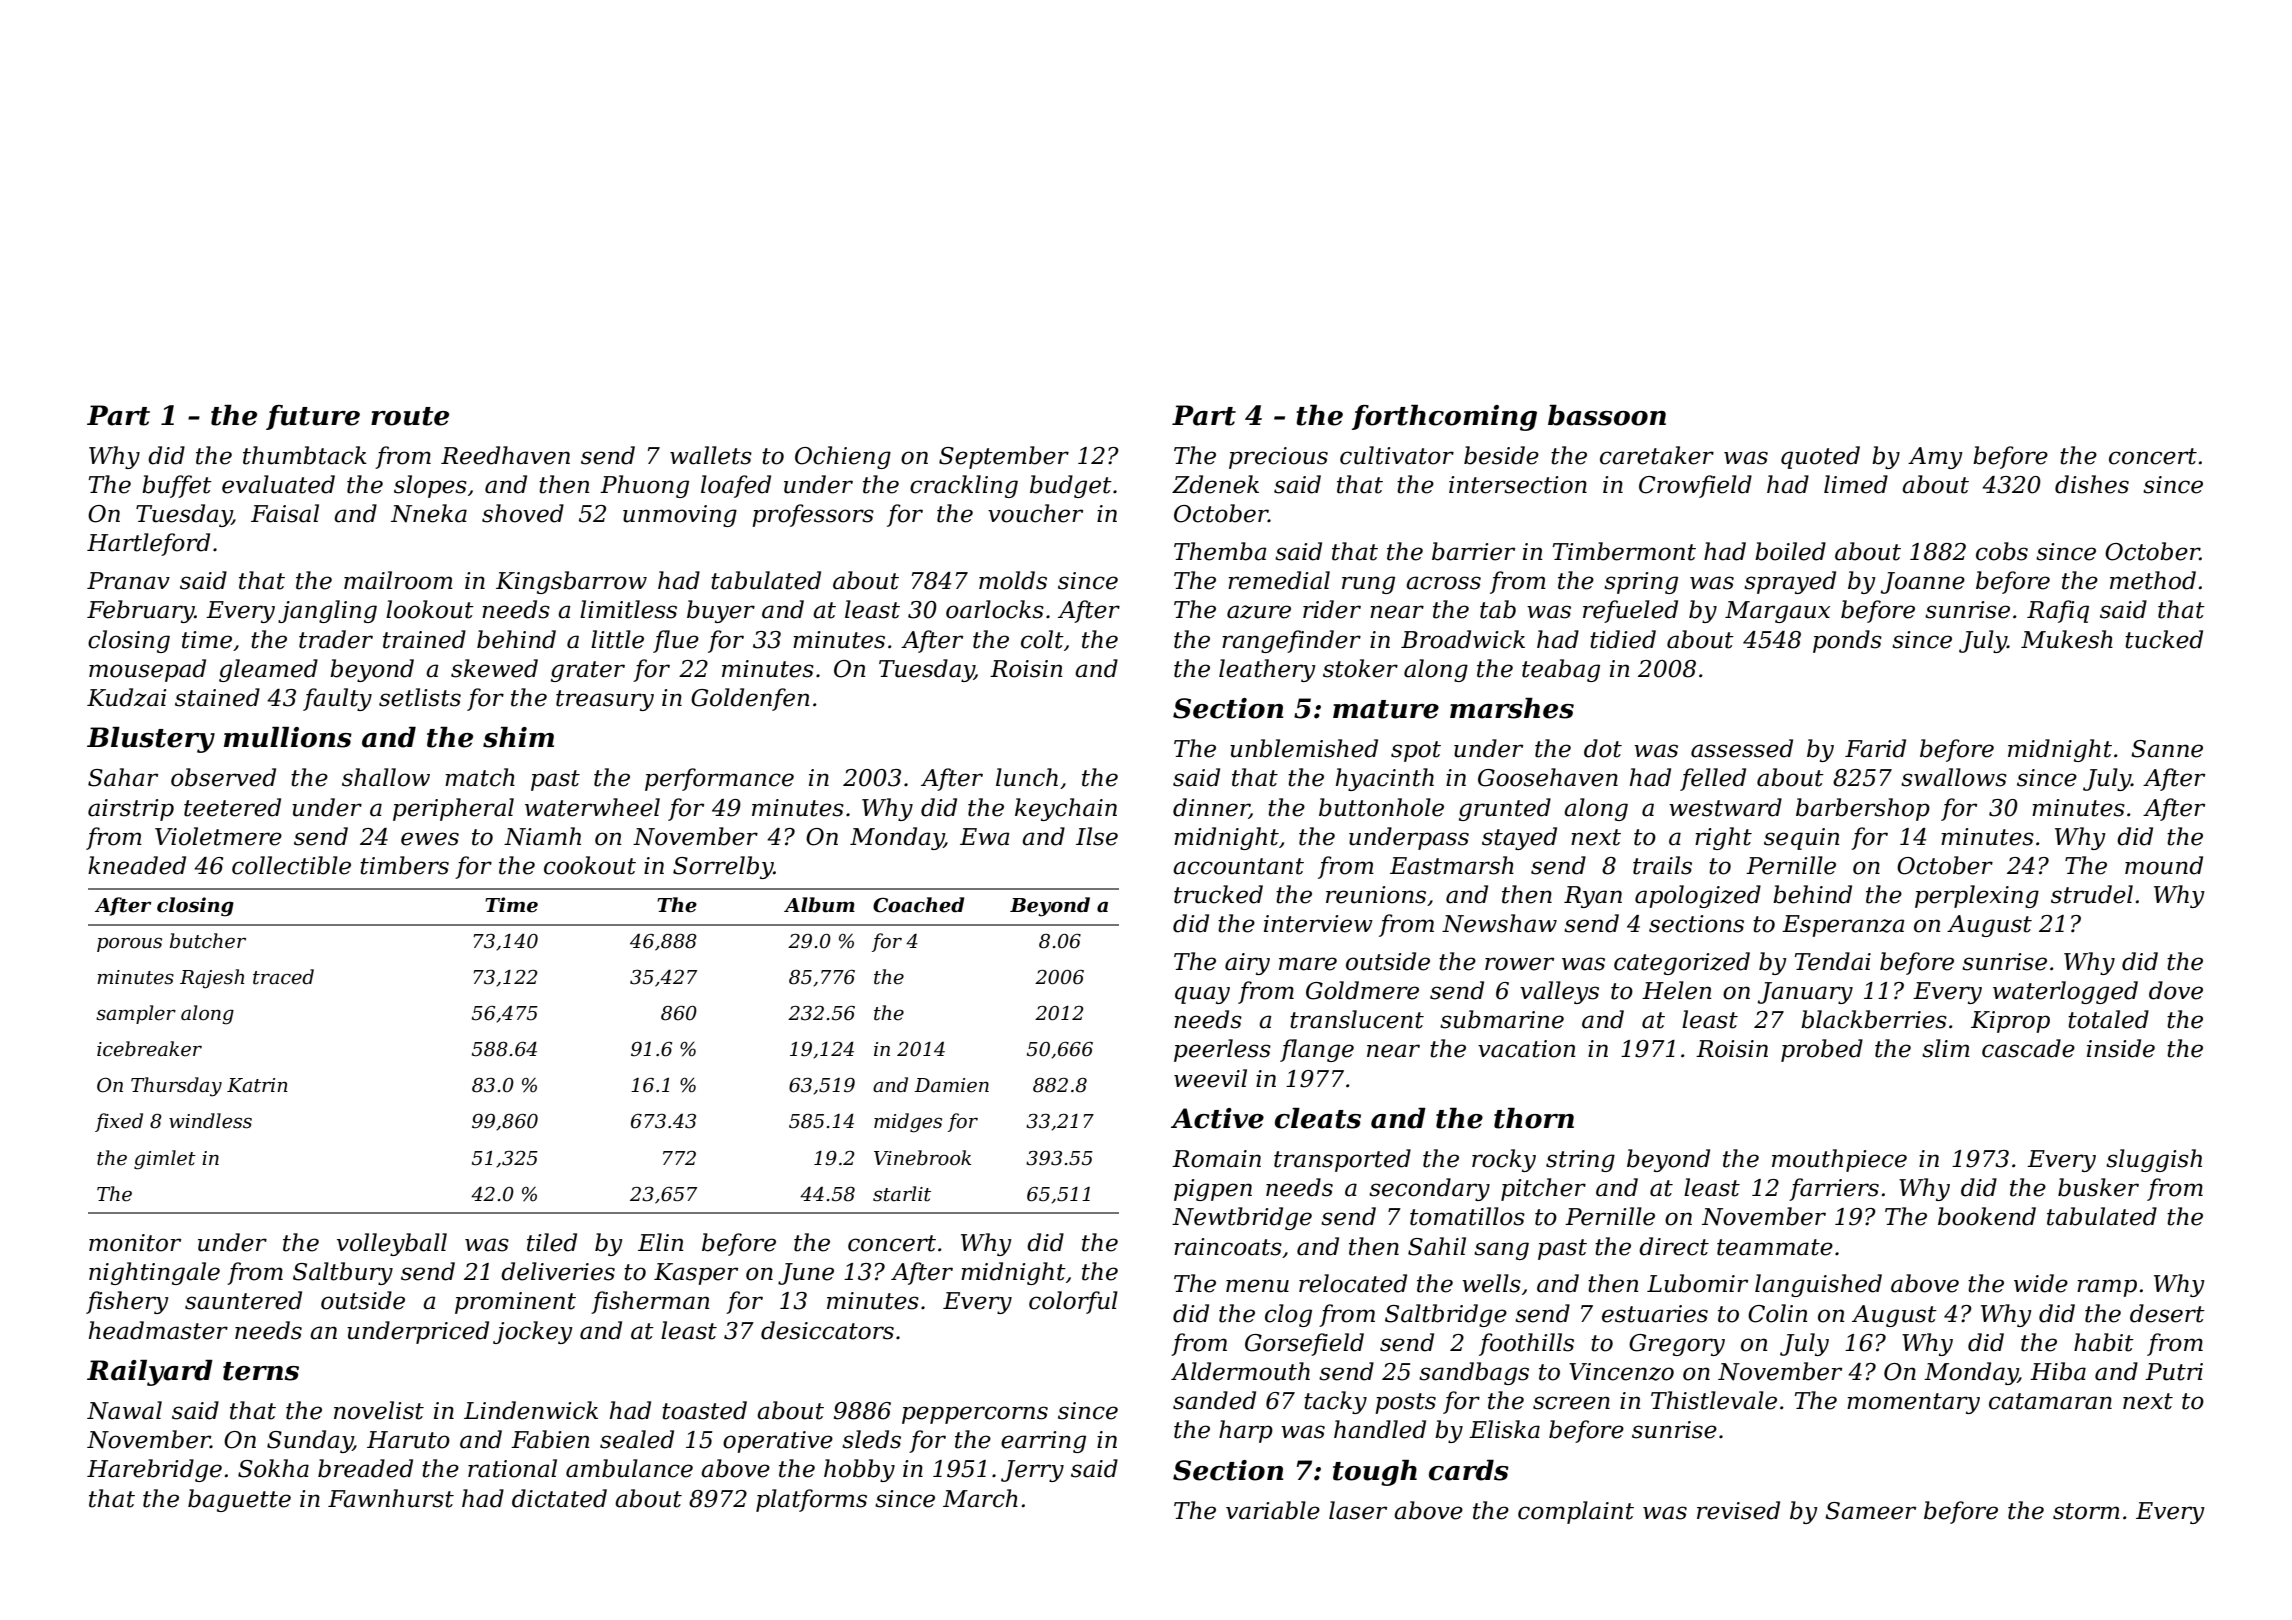  Describe the element at coordinates (1935, 458) in the page. I see `Amy` at that location.
